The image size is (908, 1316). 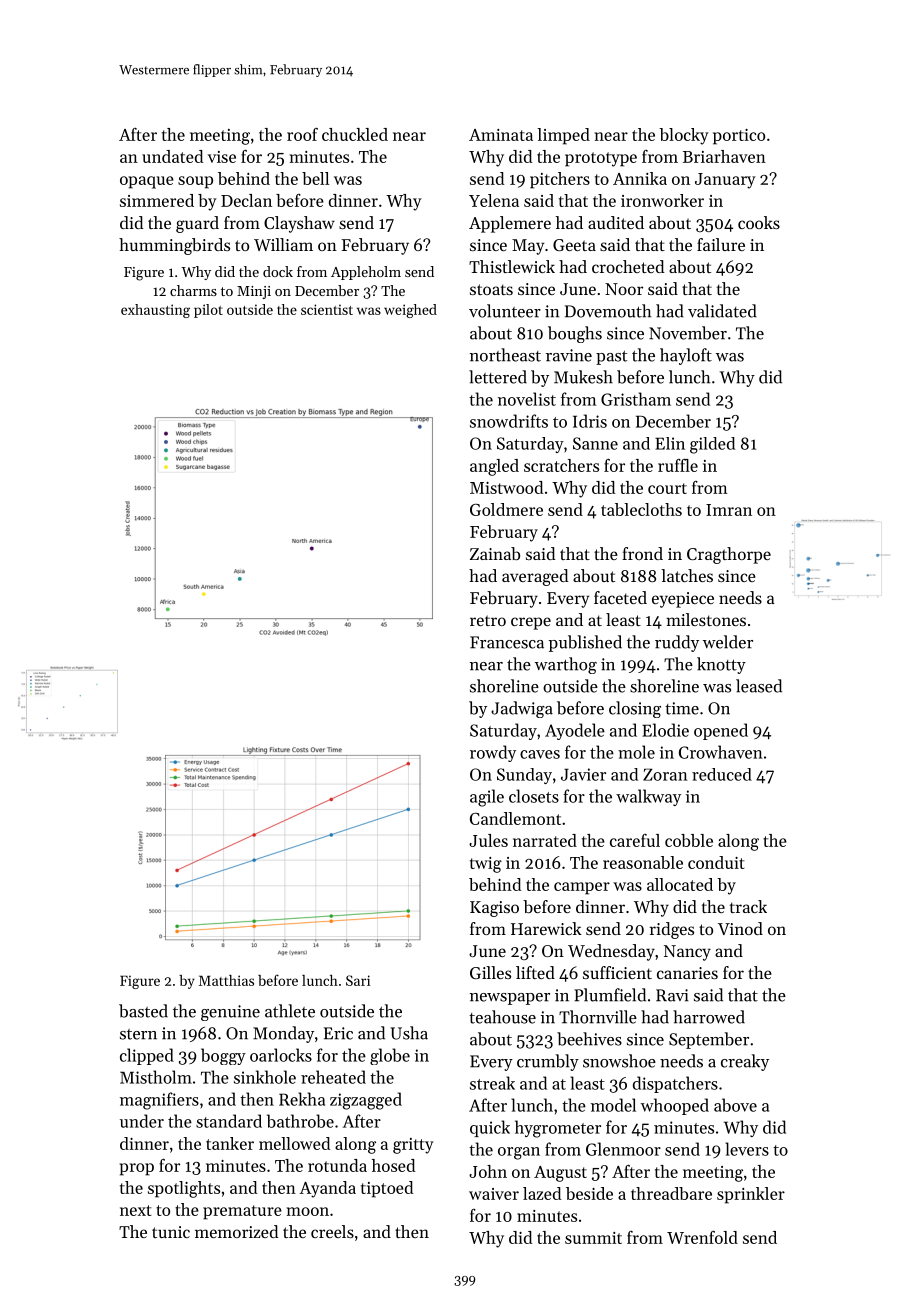 I want to click on portico, so click(x=739, y=137).
